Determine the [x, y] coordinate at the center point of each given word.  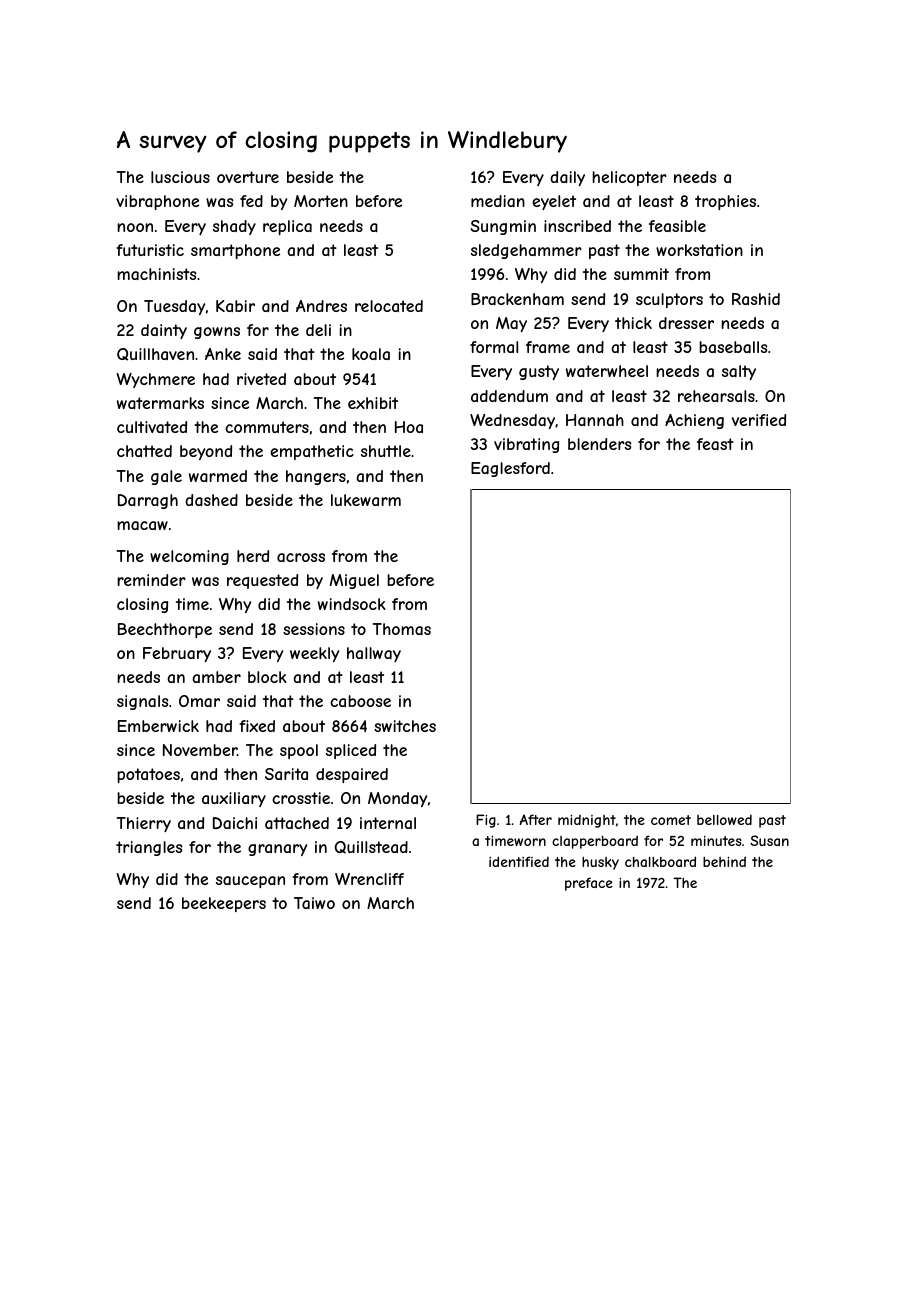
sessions [314, 629]
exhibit [373, 403]
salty [739, 372]
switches [405, 726]
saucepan [250, 882]
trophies [725, 202]
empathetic [312, 452]
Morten [321, 201]
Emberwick [158, 726]
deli [318, 330]
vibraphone [157, 202]
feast [715, 444]
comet [671, 820]
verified [759, 420]
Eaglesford [510, 469]
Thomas [402, 629]
